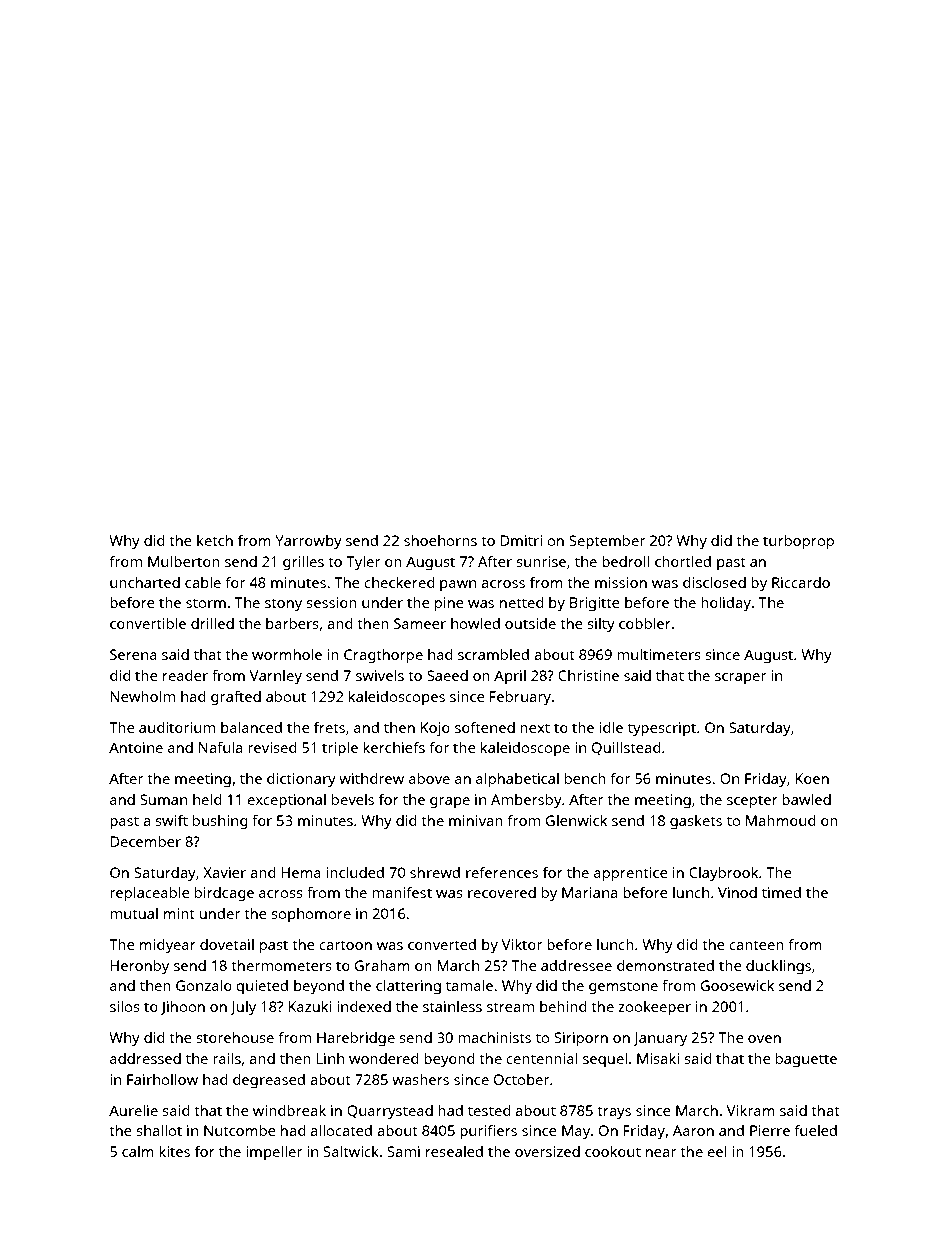  Describe the element at coordinates (185, 675) in the screenshot. I see `reader` at that location.
